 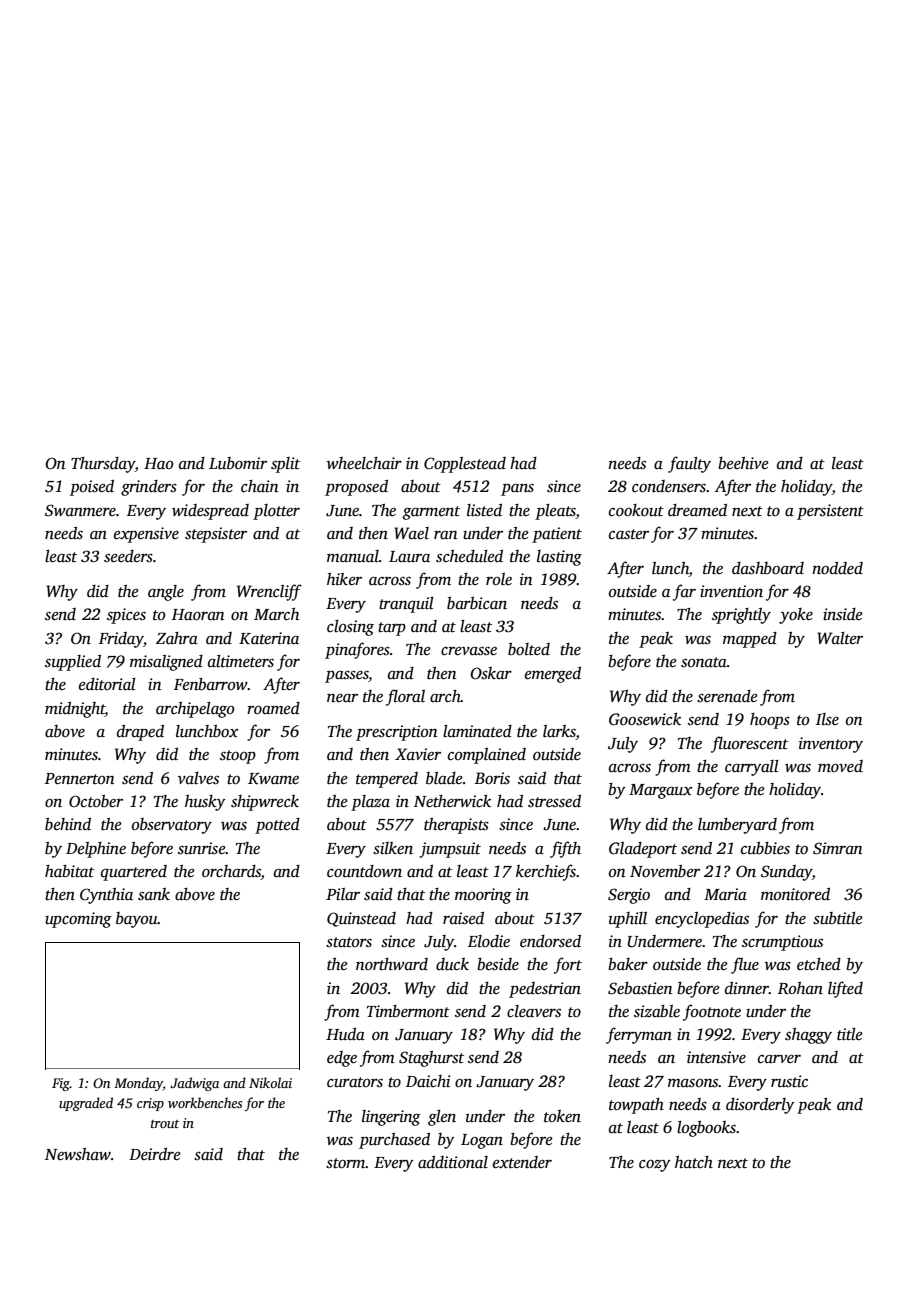 I want to click on uphill, so click(x=628, y=920).
